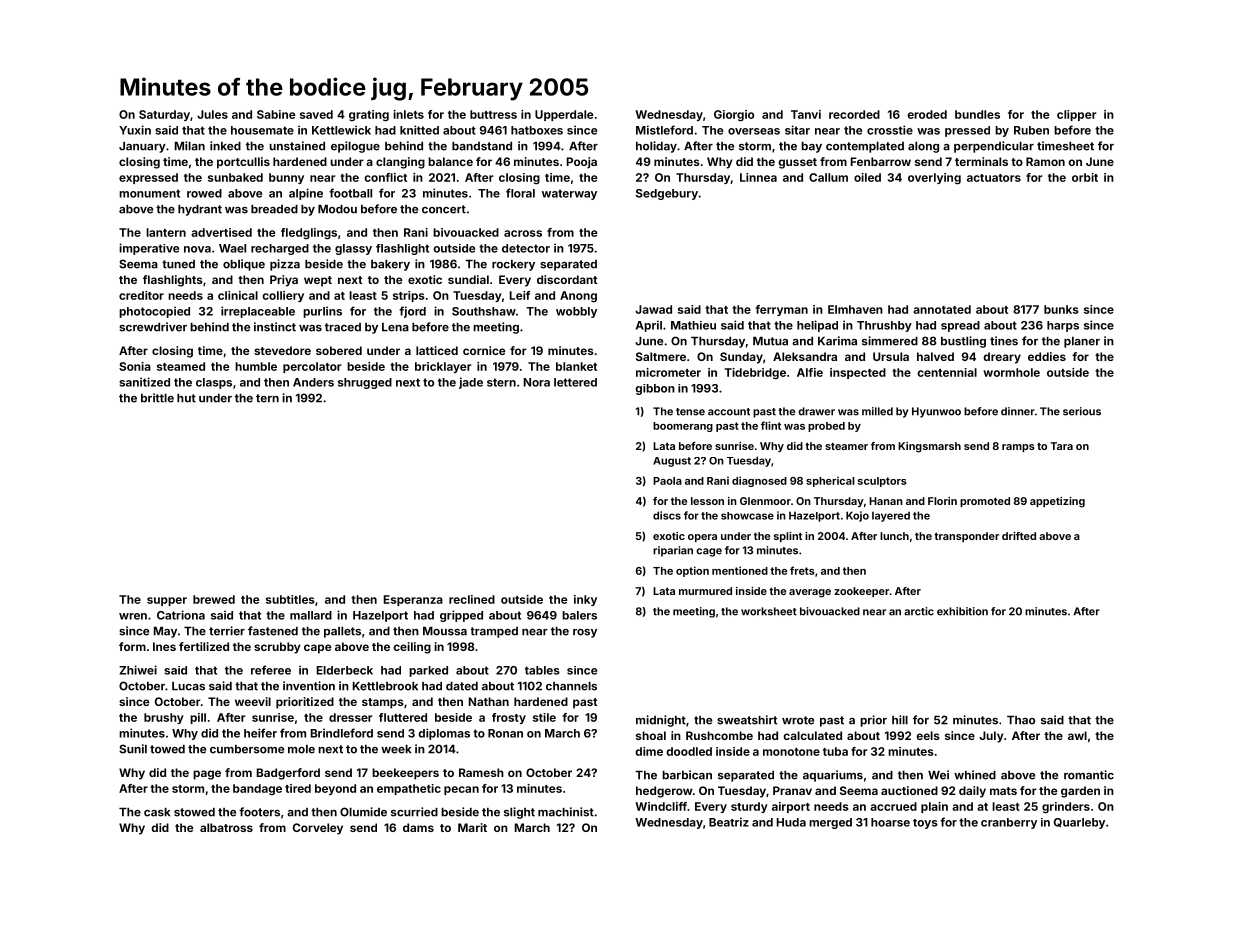 The image size is (1233, 952). Describe the element at coordinates (523, 233) in the document. I see `across` at that location.
